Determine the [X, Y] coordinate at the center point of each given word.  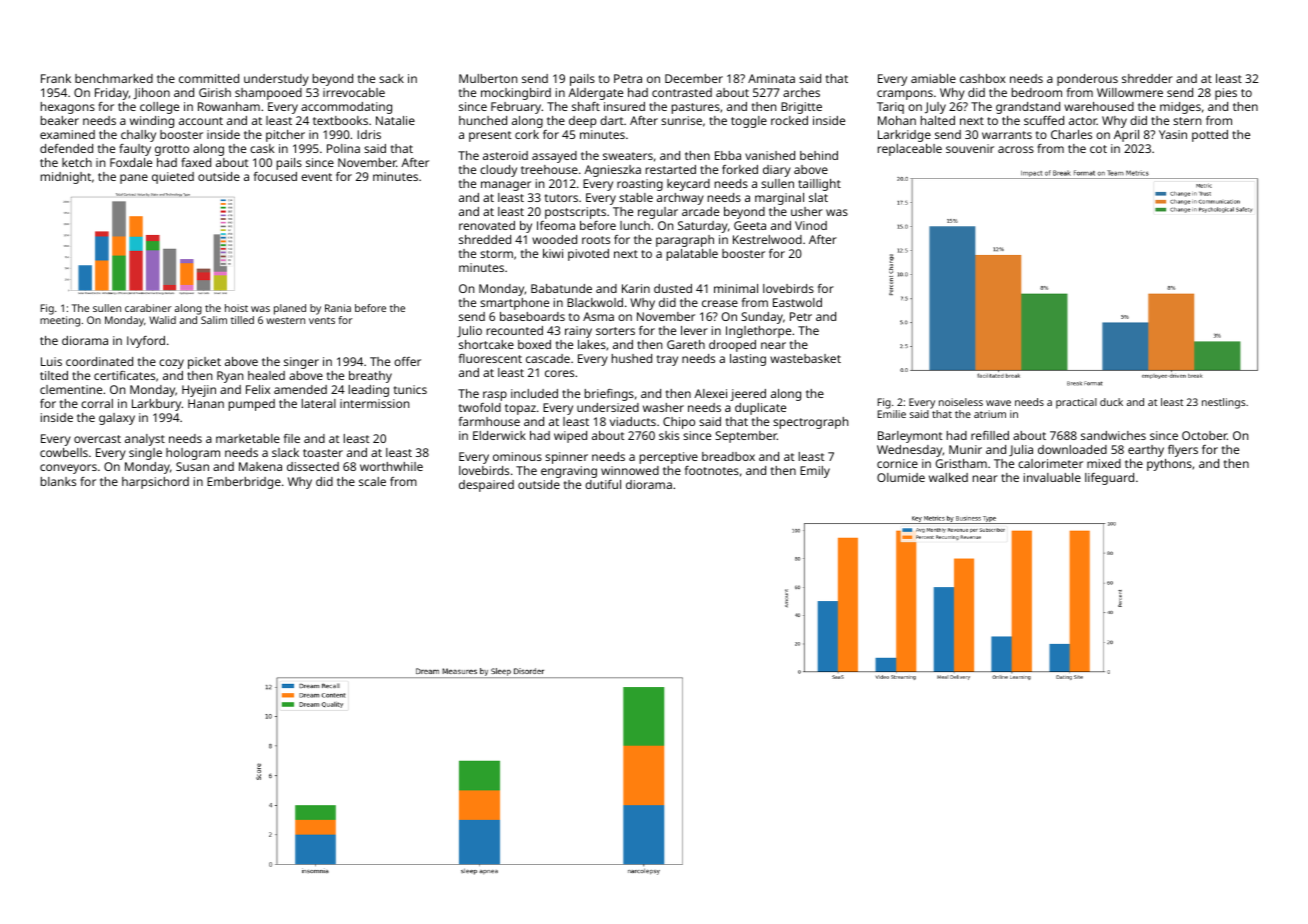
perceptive [669, 458]
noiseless [961, 402]
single [145, 454]
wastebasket [805, 358]
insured [624, 106]
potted [1210, 136]
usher [807, 211]
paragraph [685, 241]
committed [209, 78]
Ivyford [146, 342]
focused [275, 176]
